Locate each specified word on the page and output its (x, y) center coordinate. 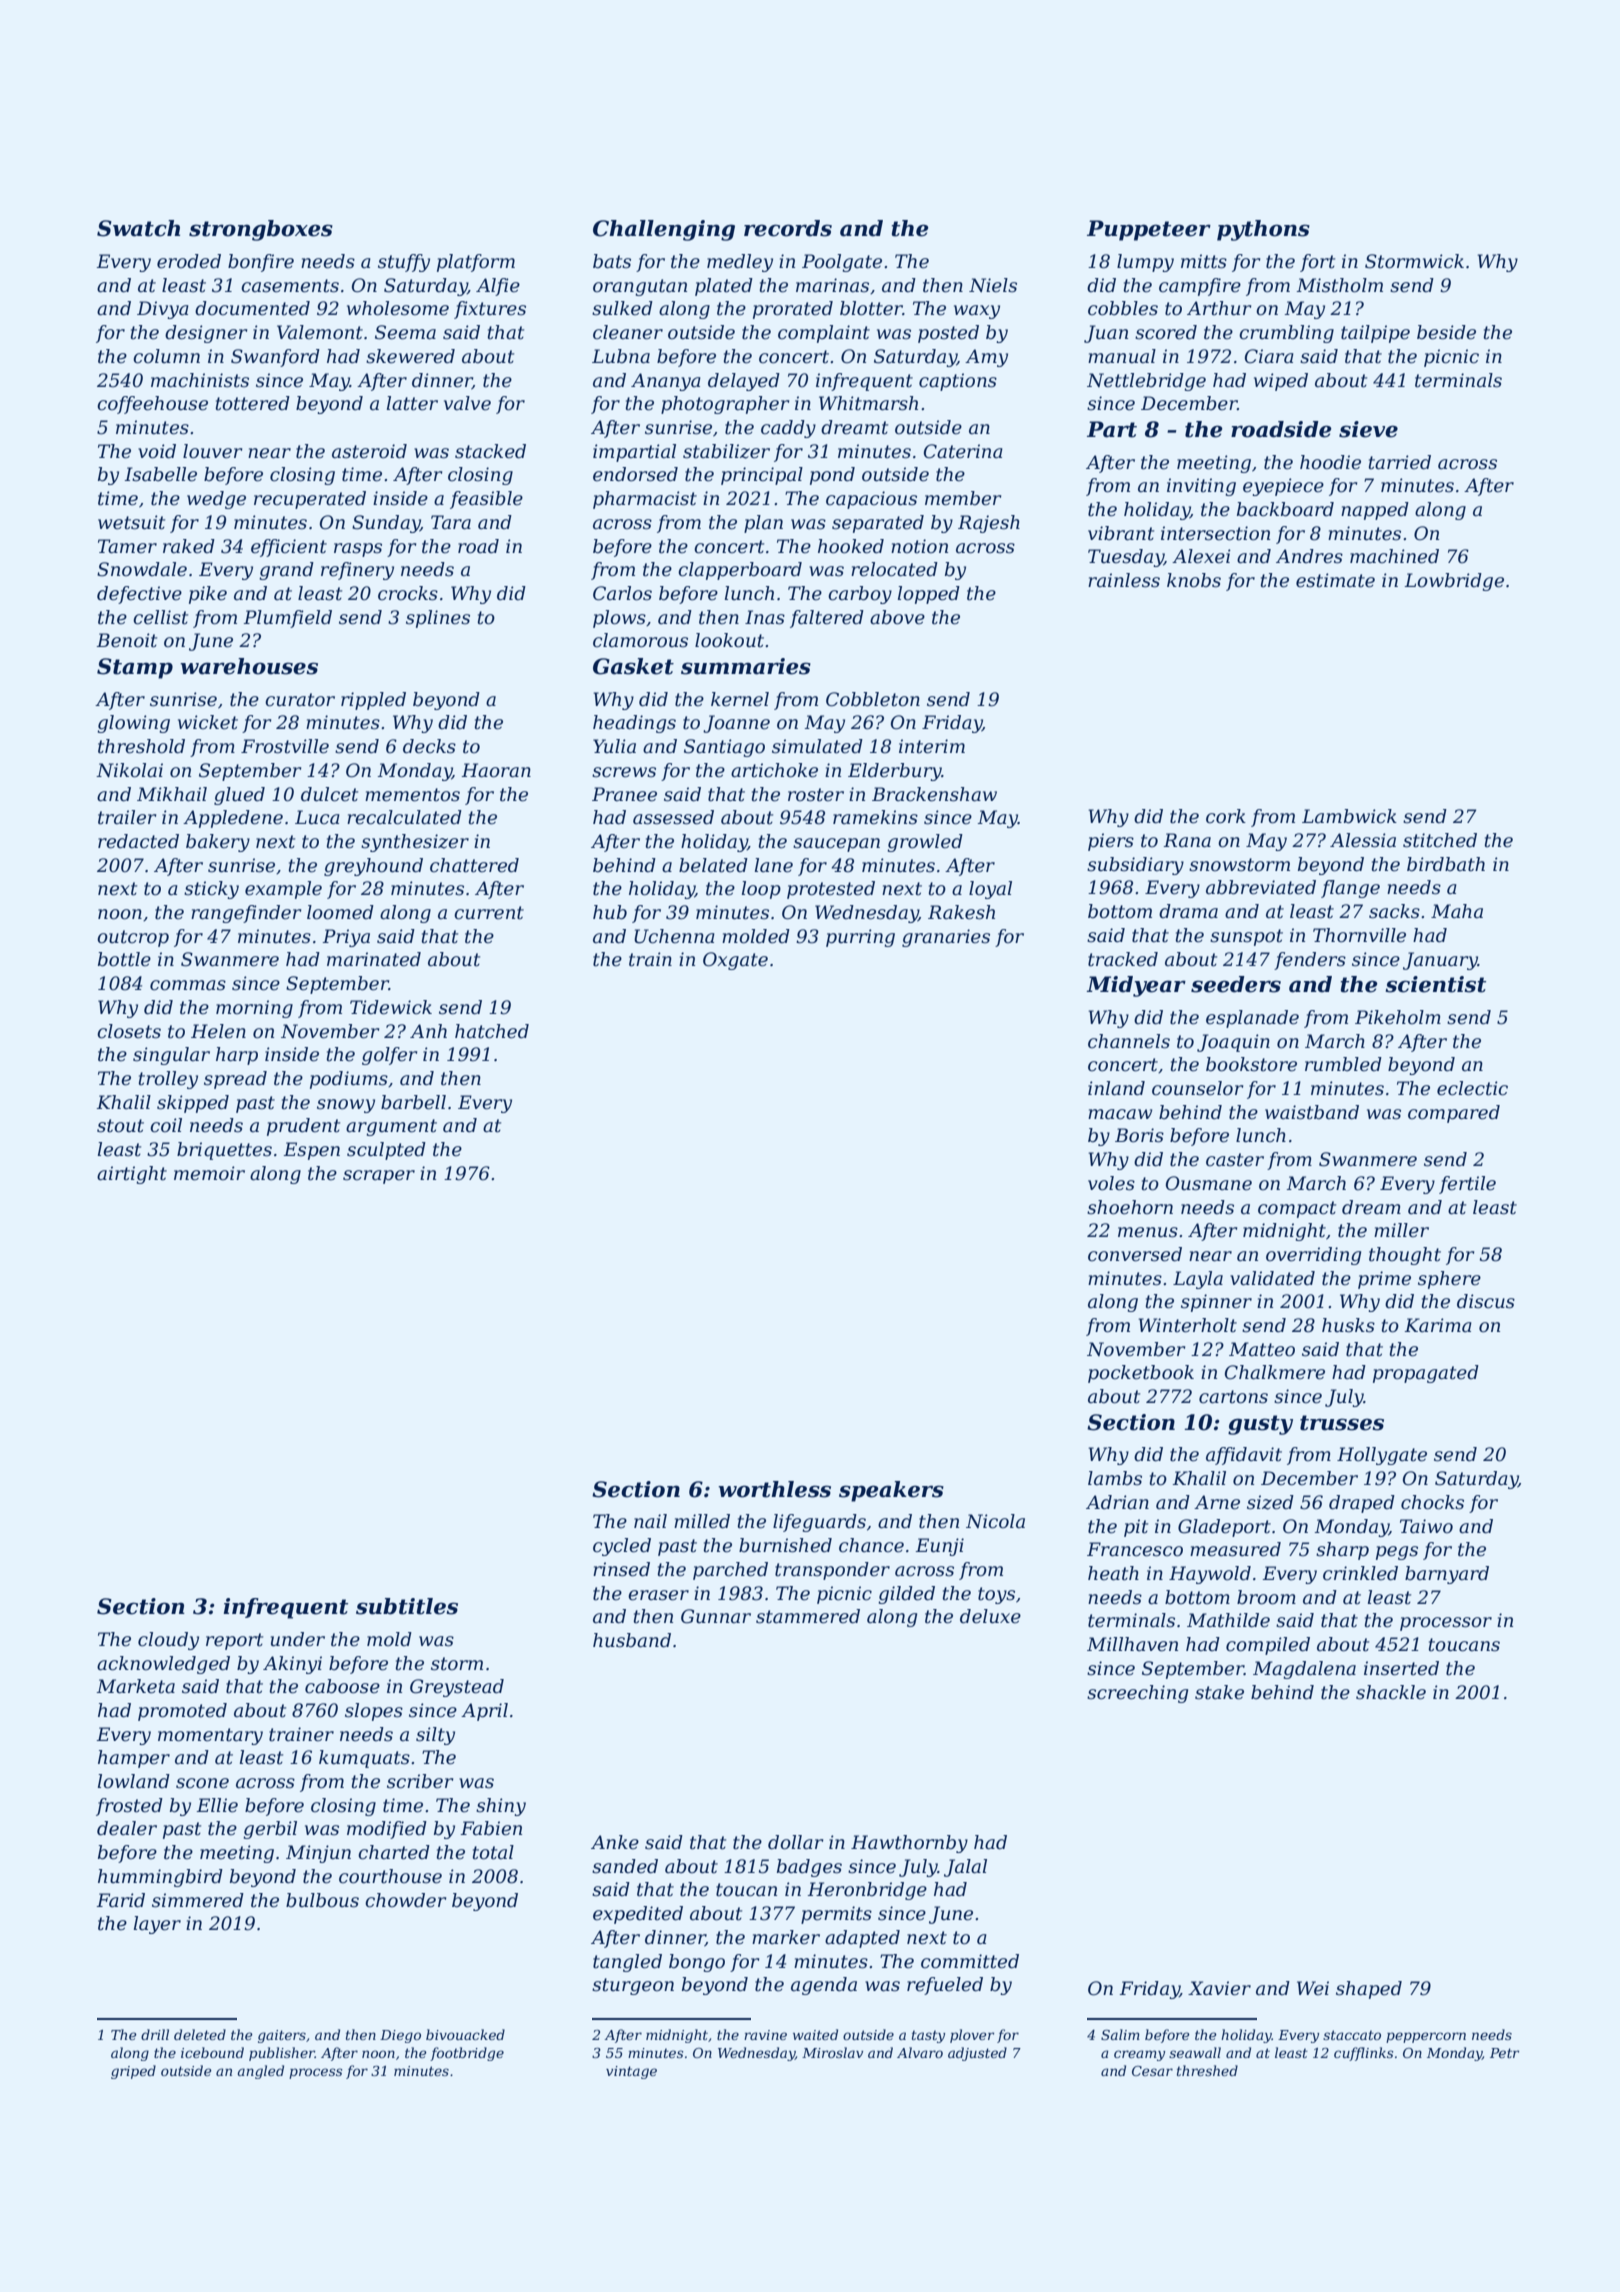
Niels (993, 285)
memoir (209, 1173)
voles (1111, 1183)
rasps (358, 550)
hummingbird (160, 1878)
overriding (1313, 1256)
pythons (1263, 230)
